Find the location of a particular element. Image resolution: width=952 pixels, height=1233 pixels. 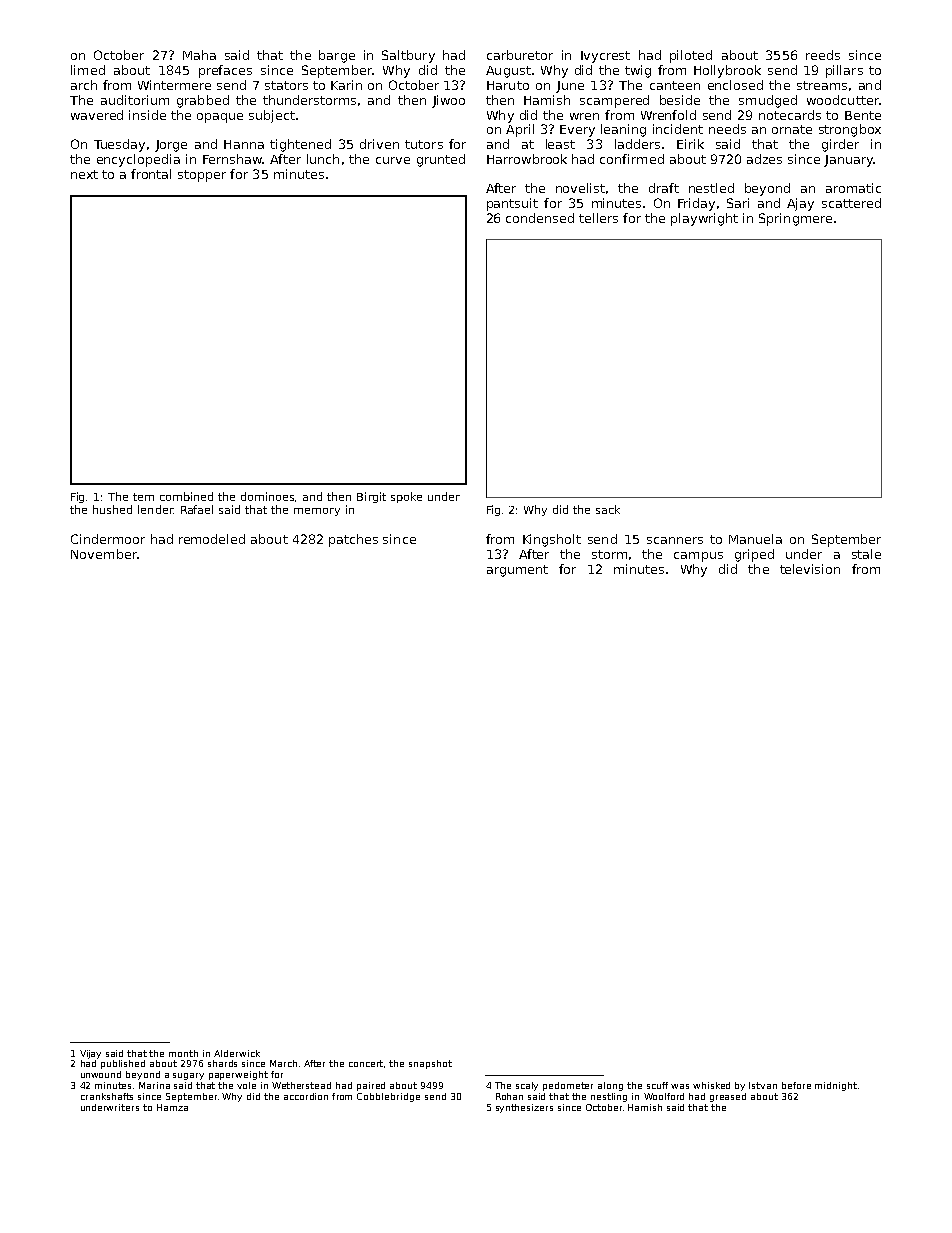

midnight is located at coordinates (836, 1086).
